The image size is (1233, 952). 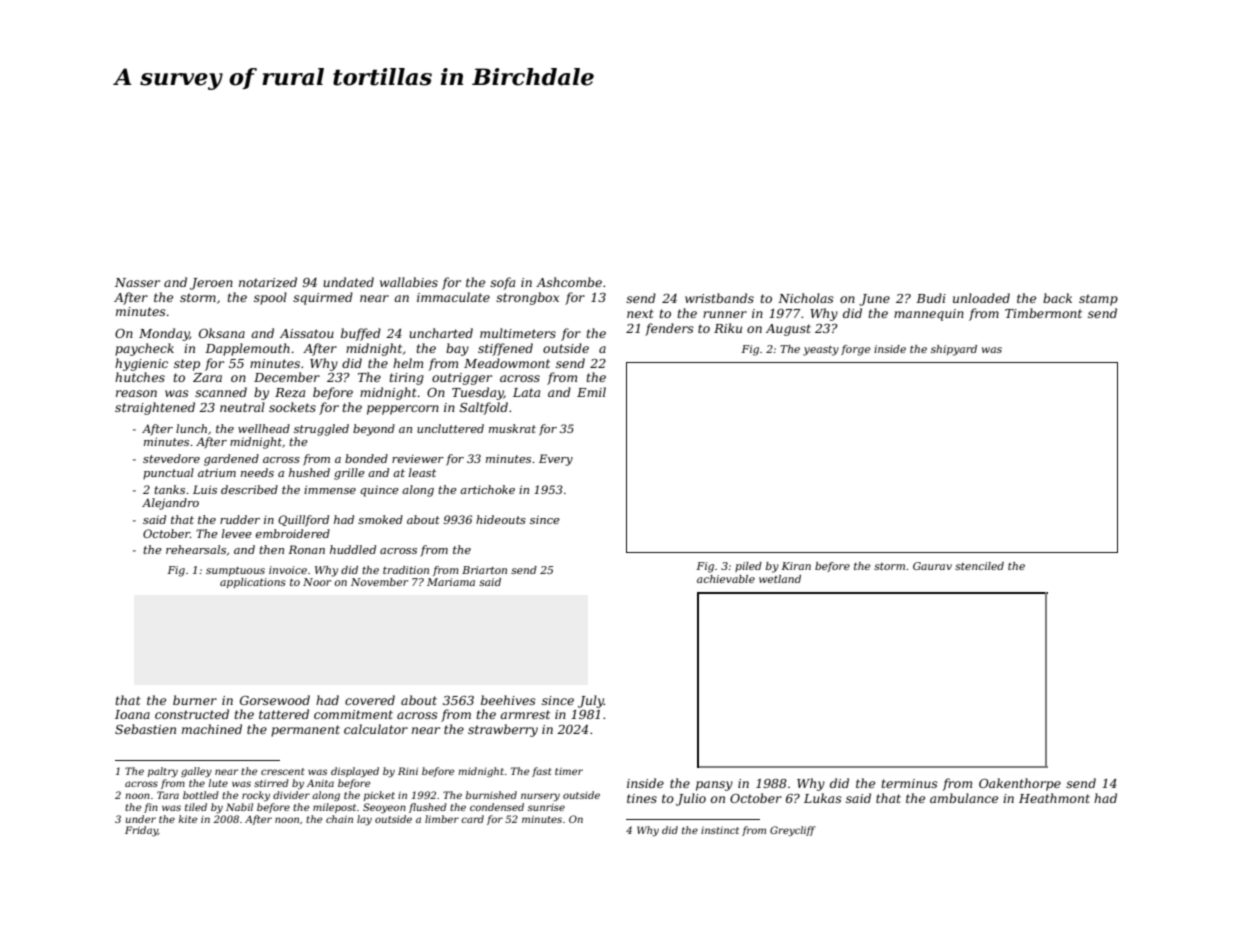 I want to click on Emil, so click(x=591, y=392).
